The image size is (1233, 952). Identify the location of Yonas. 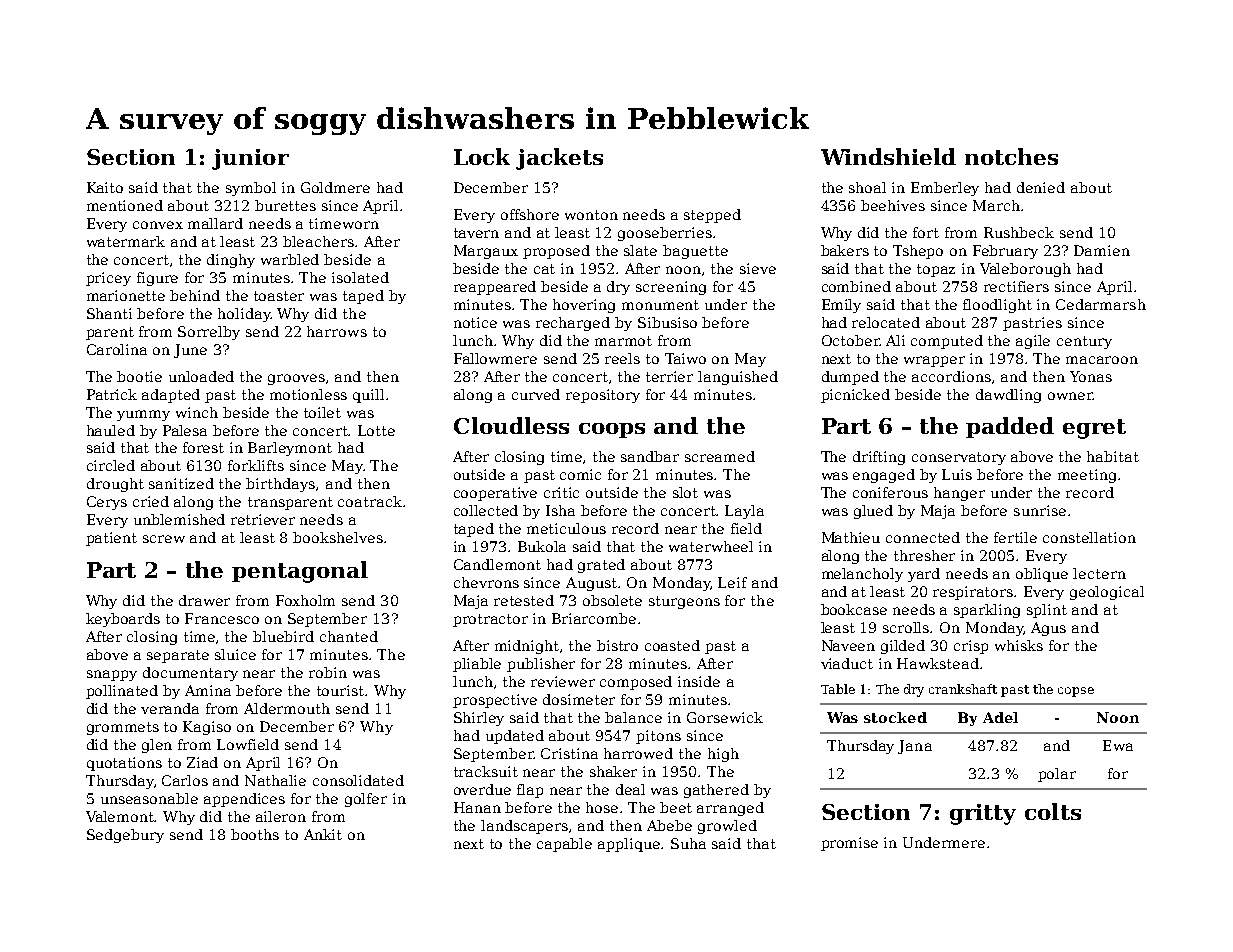
(1091, 376).
